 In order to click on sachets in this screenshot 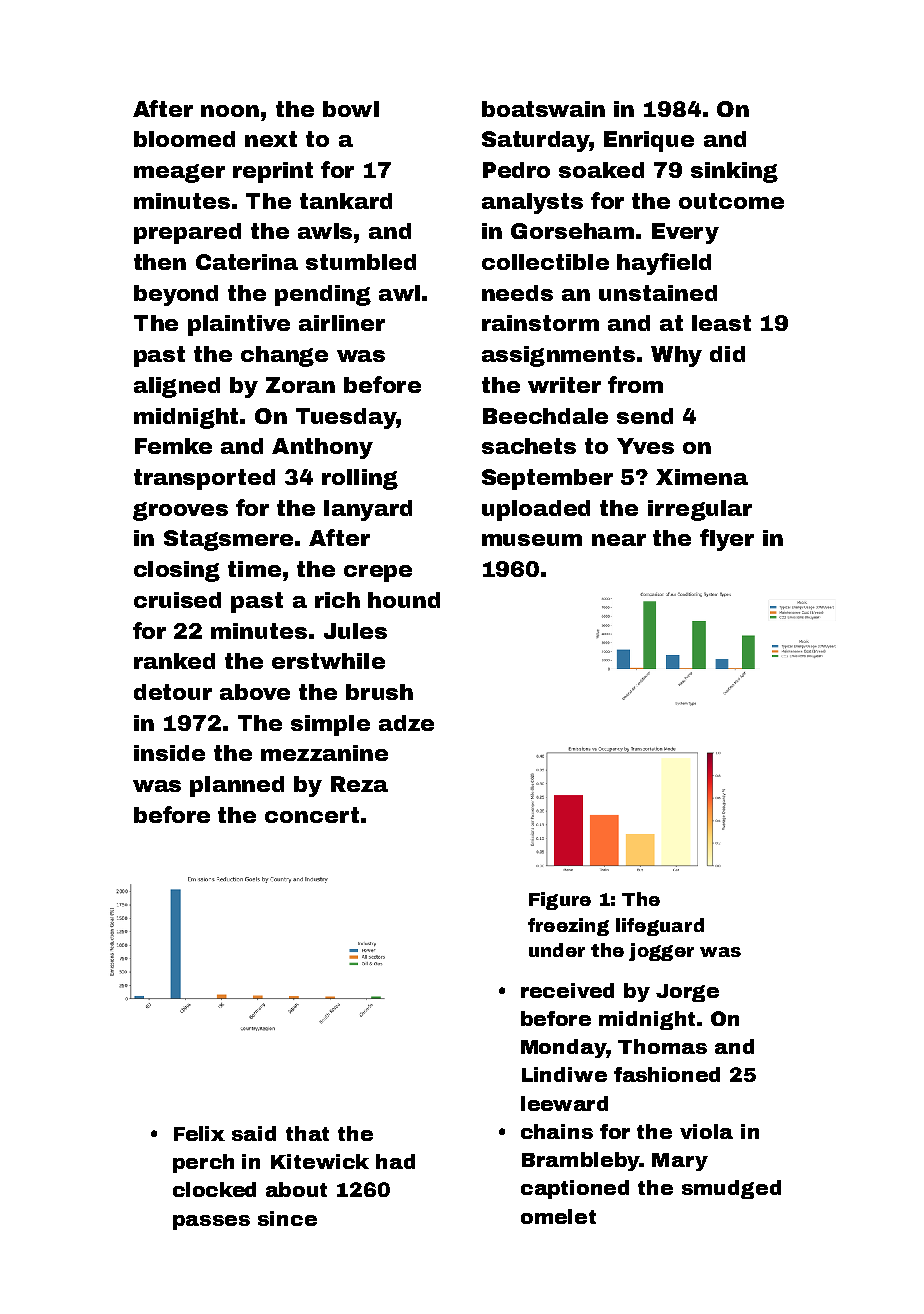, I will do `click(529, 446)`.
